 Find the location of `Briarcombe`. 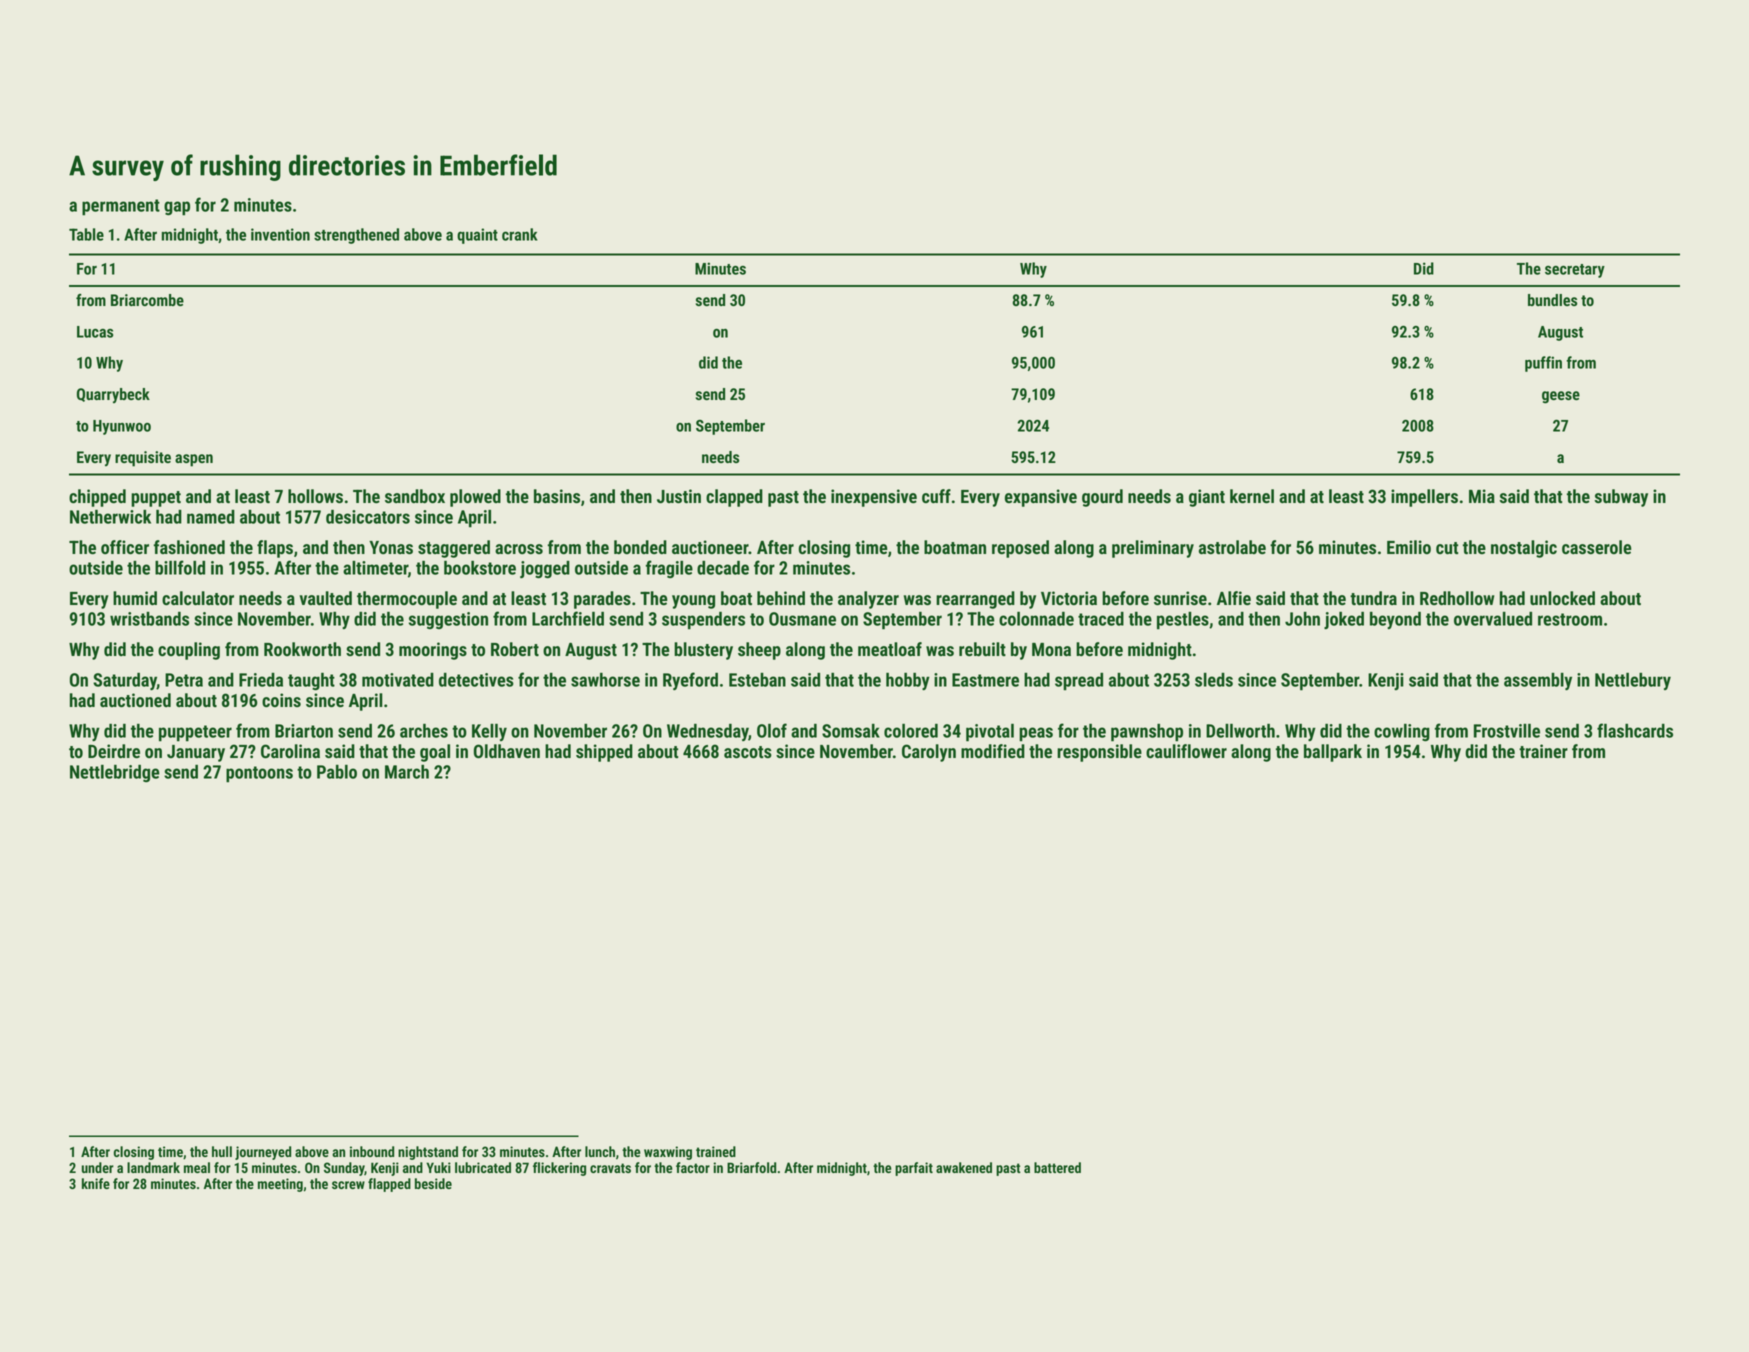

Briarcombe is located at coordinates (147, 300).
